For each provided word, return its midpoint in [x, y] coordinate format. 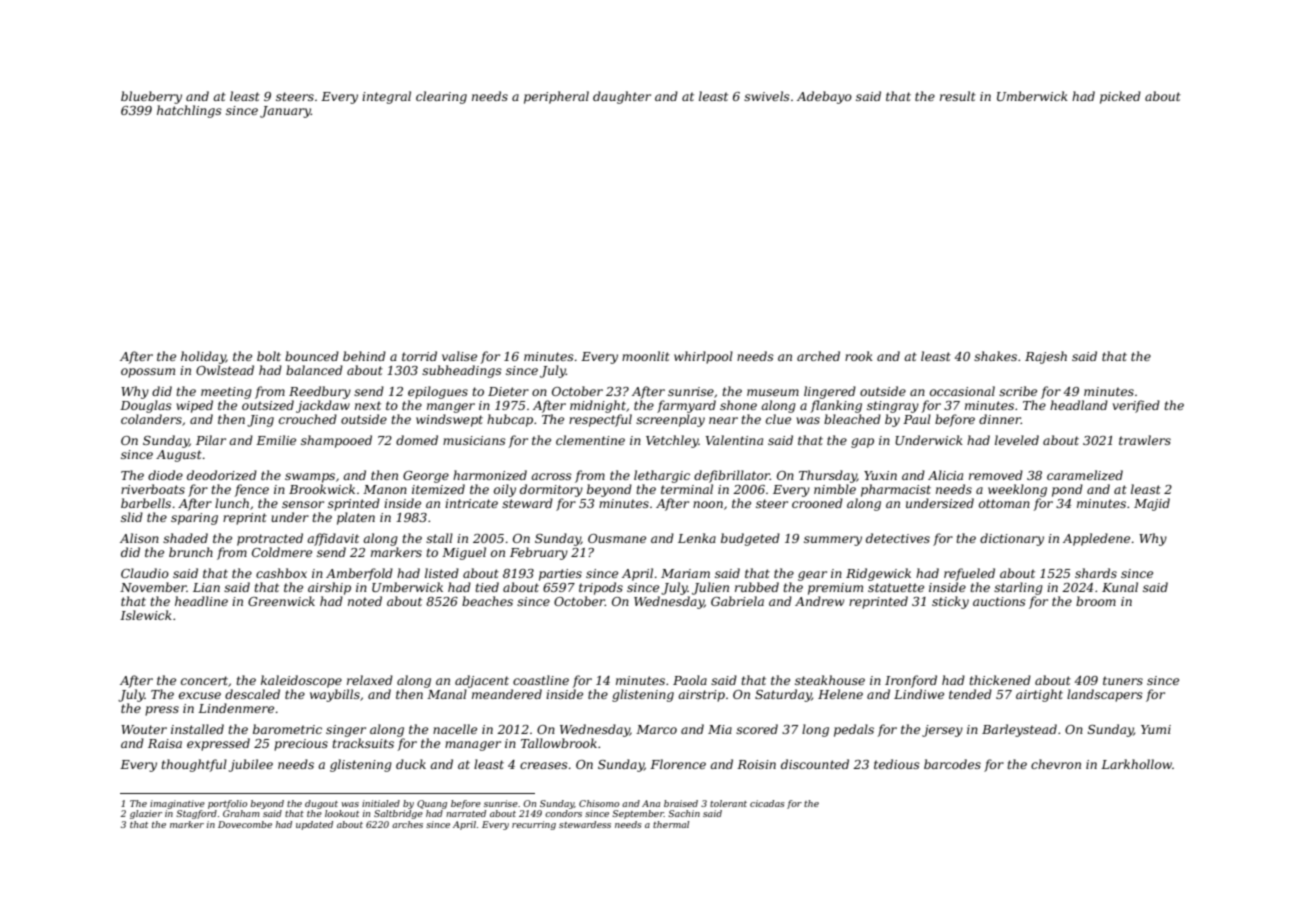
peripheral [556, 97]
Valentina [734, 440]
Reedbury [320, 392]
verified [1136, 406]
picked [1120, 97]
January [285, 112]
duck [411, 764]
